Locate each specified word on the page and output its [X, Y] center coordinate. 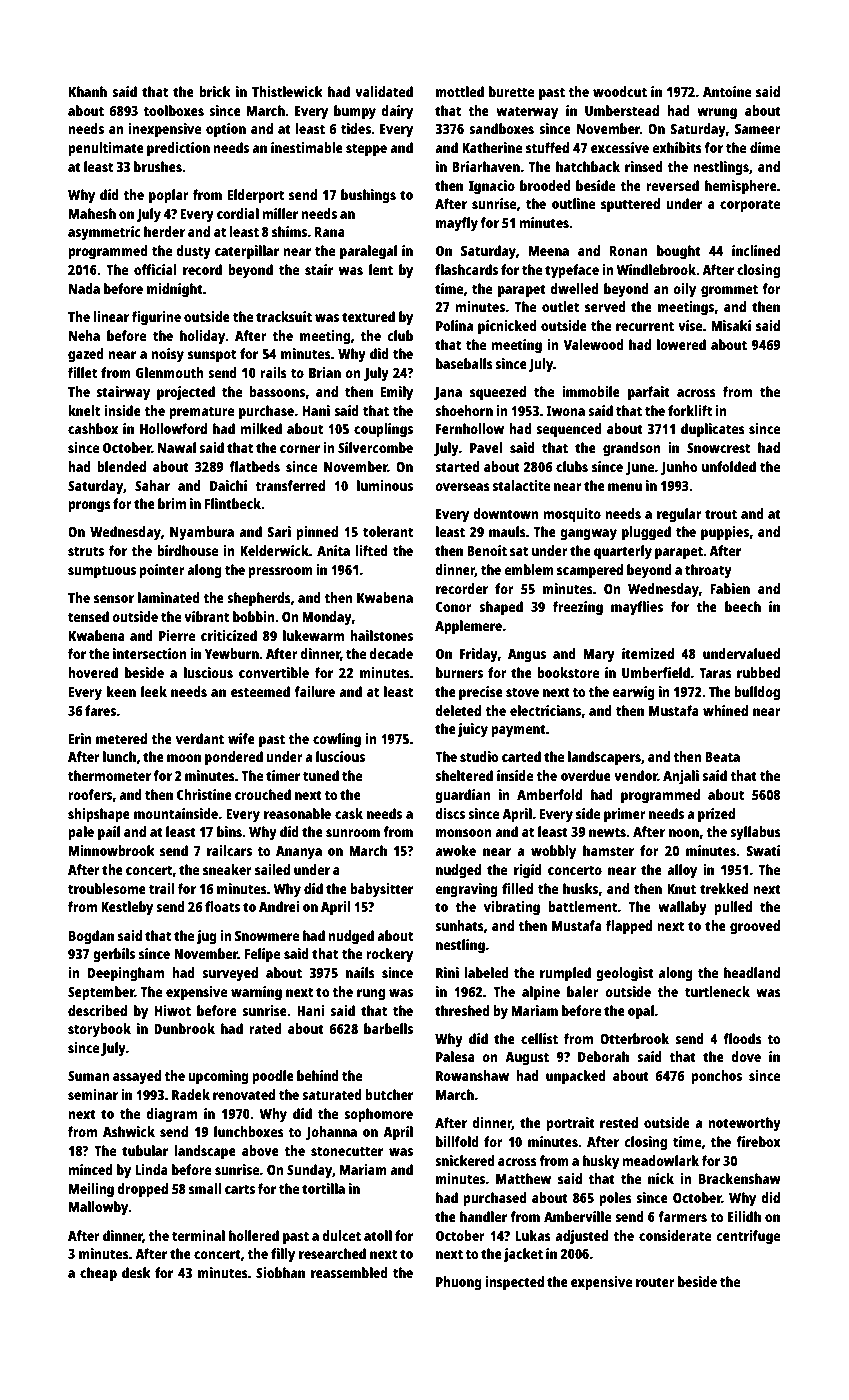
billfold [457, 1141]
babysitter [381, 890]
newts [607, 832]
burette [511, 91]
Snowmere [267, 936]
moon [184, 758]
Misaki [731, 325]
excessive [620, 147]
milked [261, 428]
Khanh [88, 91]
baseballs [464, 363]
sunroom [353, 833]
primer [625, 815]
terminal [198, 1235]
